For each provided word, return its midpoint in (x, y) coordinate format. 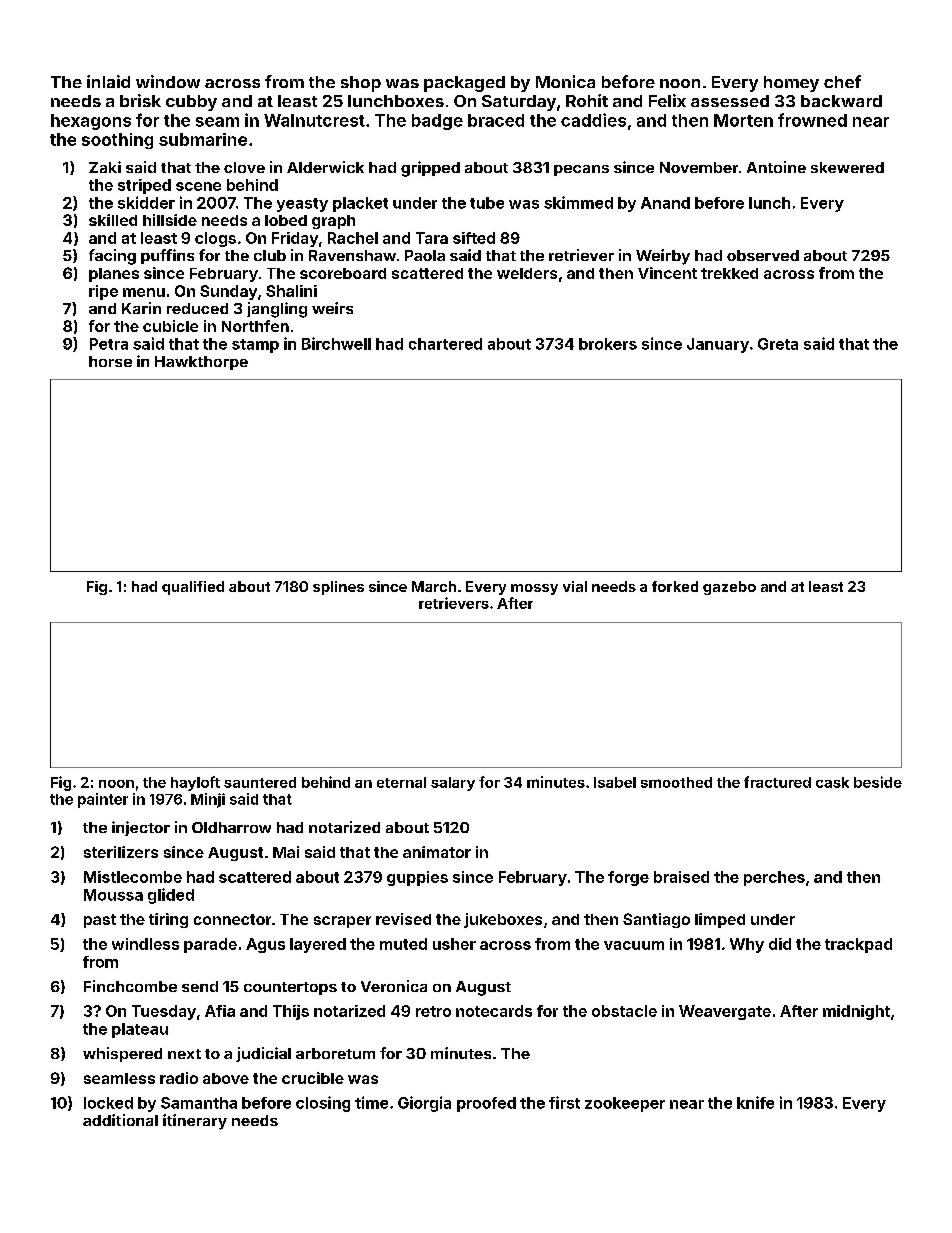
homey (791, 84)
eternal (401, 782)
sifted (474, 238)
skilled (113, 220)
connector (232, 919)
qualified (193, 588)
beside (878, 782)
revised (403, 919)
